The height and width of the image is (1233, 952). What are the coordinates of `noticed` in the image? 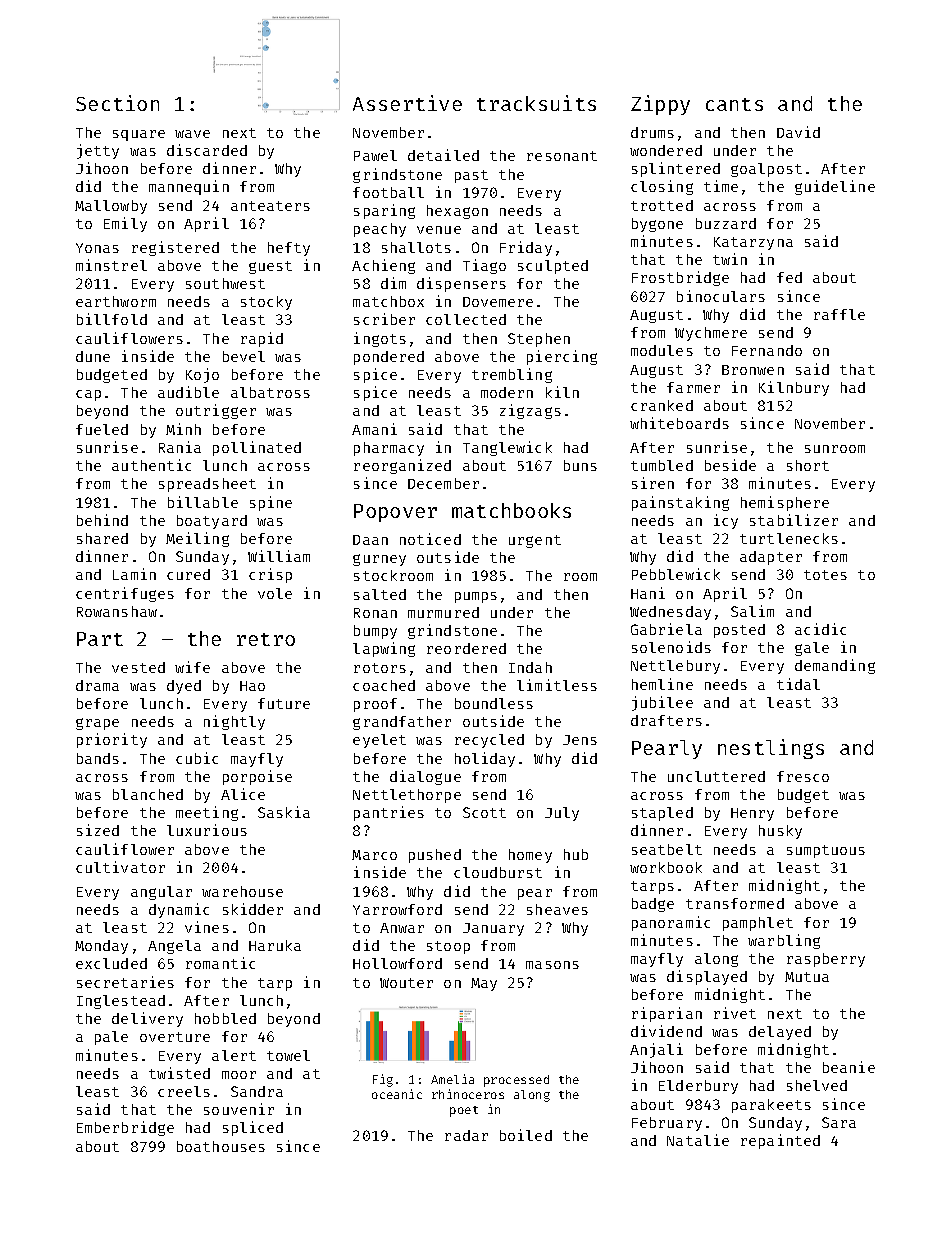 It's located at (430, 539).
